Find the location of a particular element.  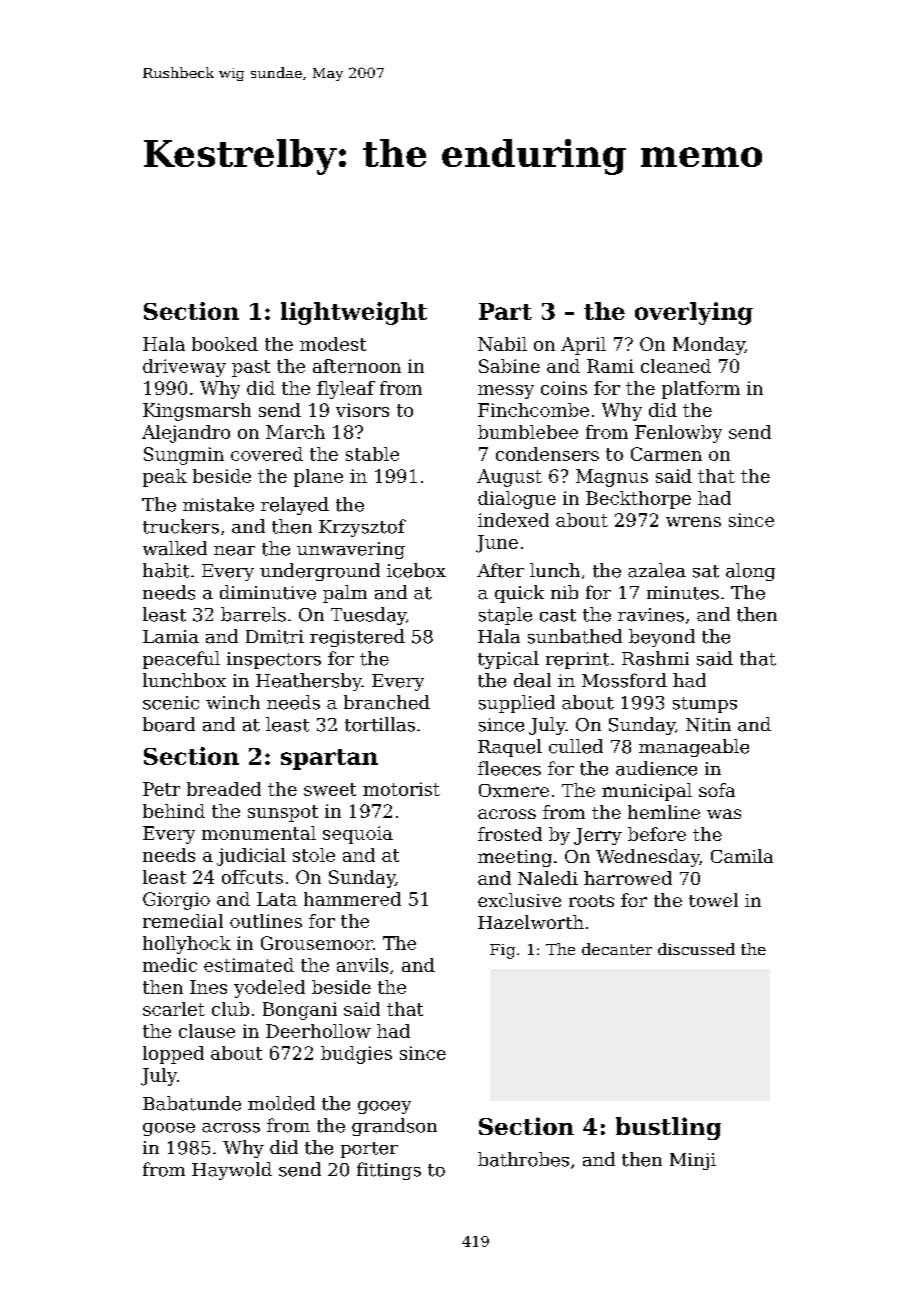

Giorgio is located at coordinates (176, 901).
